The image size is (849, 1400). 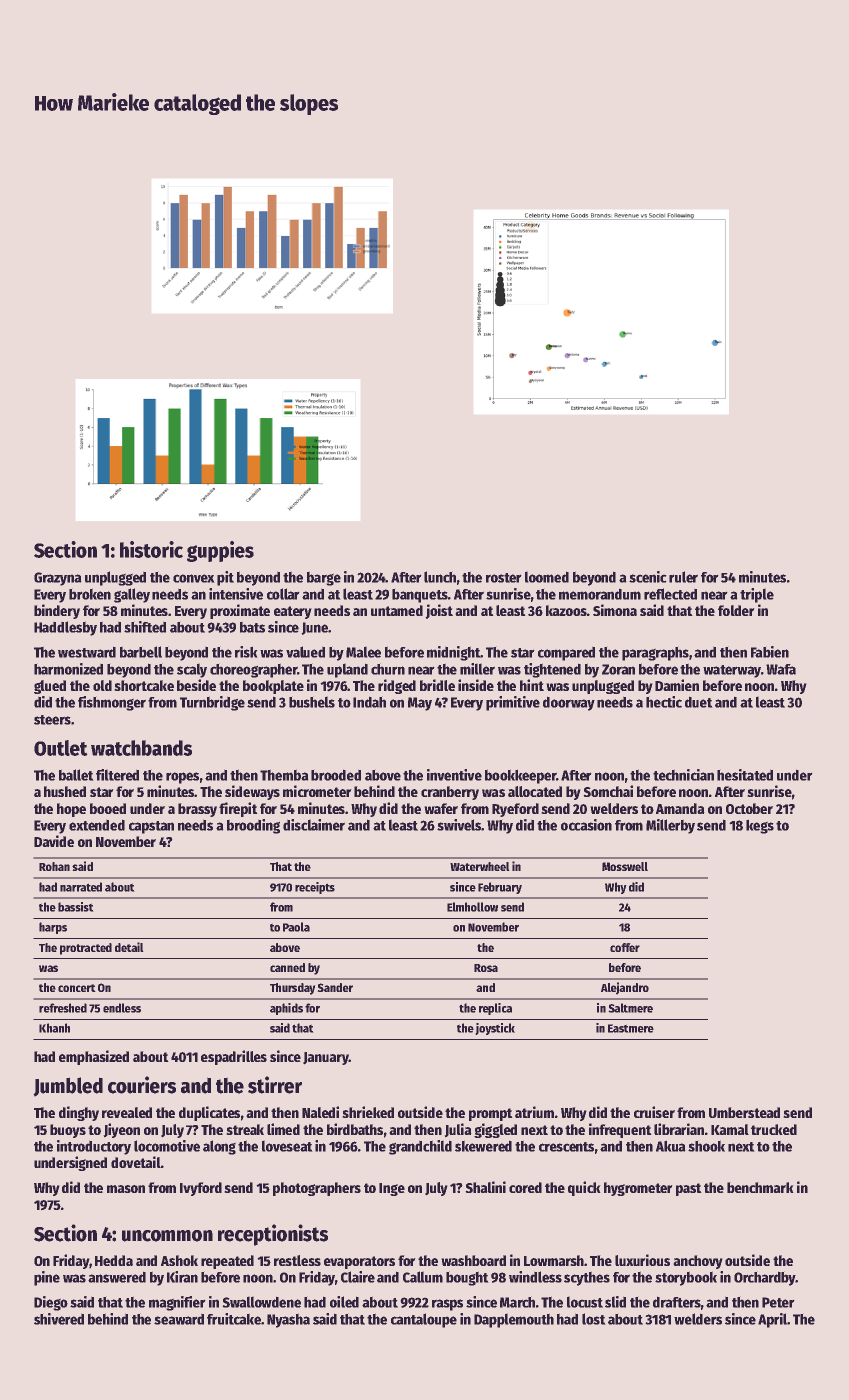 I want to click on lunch, so click(x=440, y=577).
